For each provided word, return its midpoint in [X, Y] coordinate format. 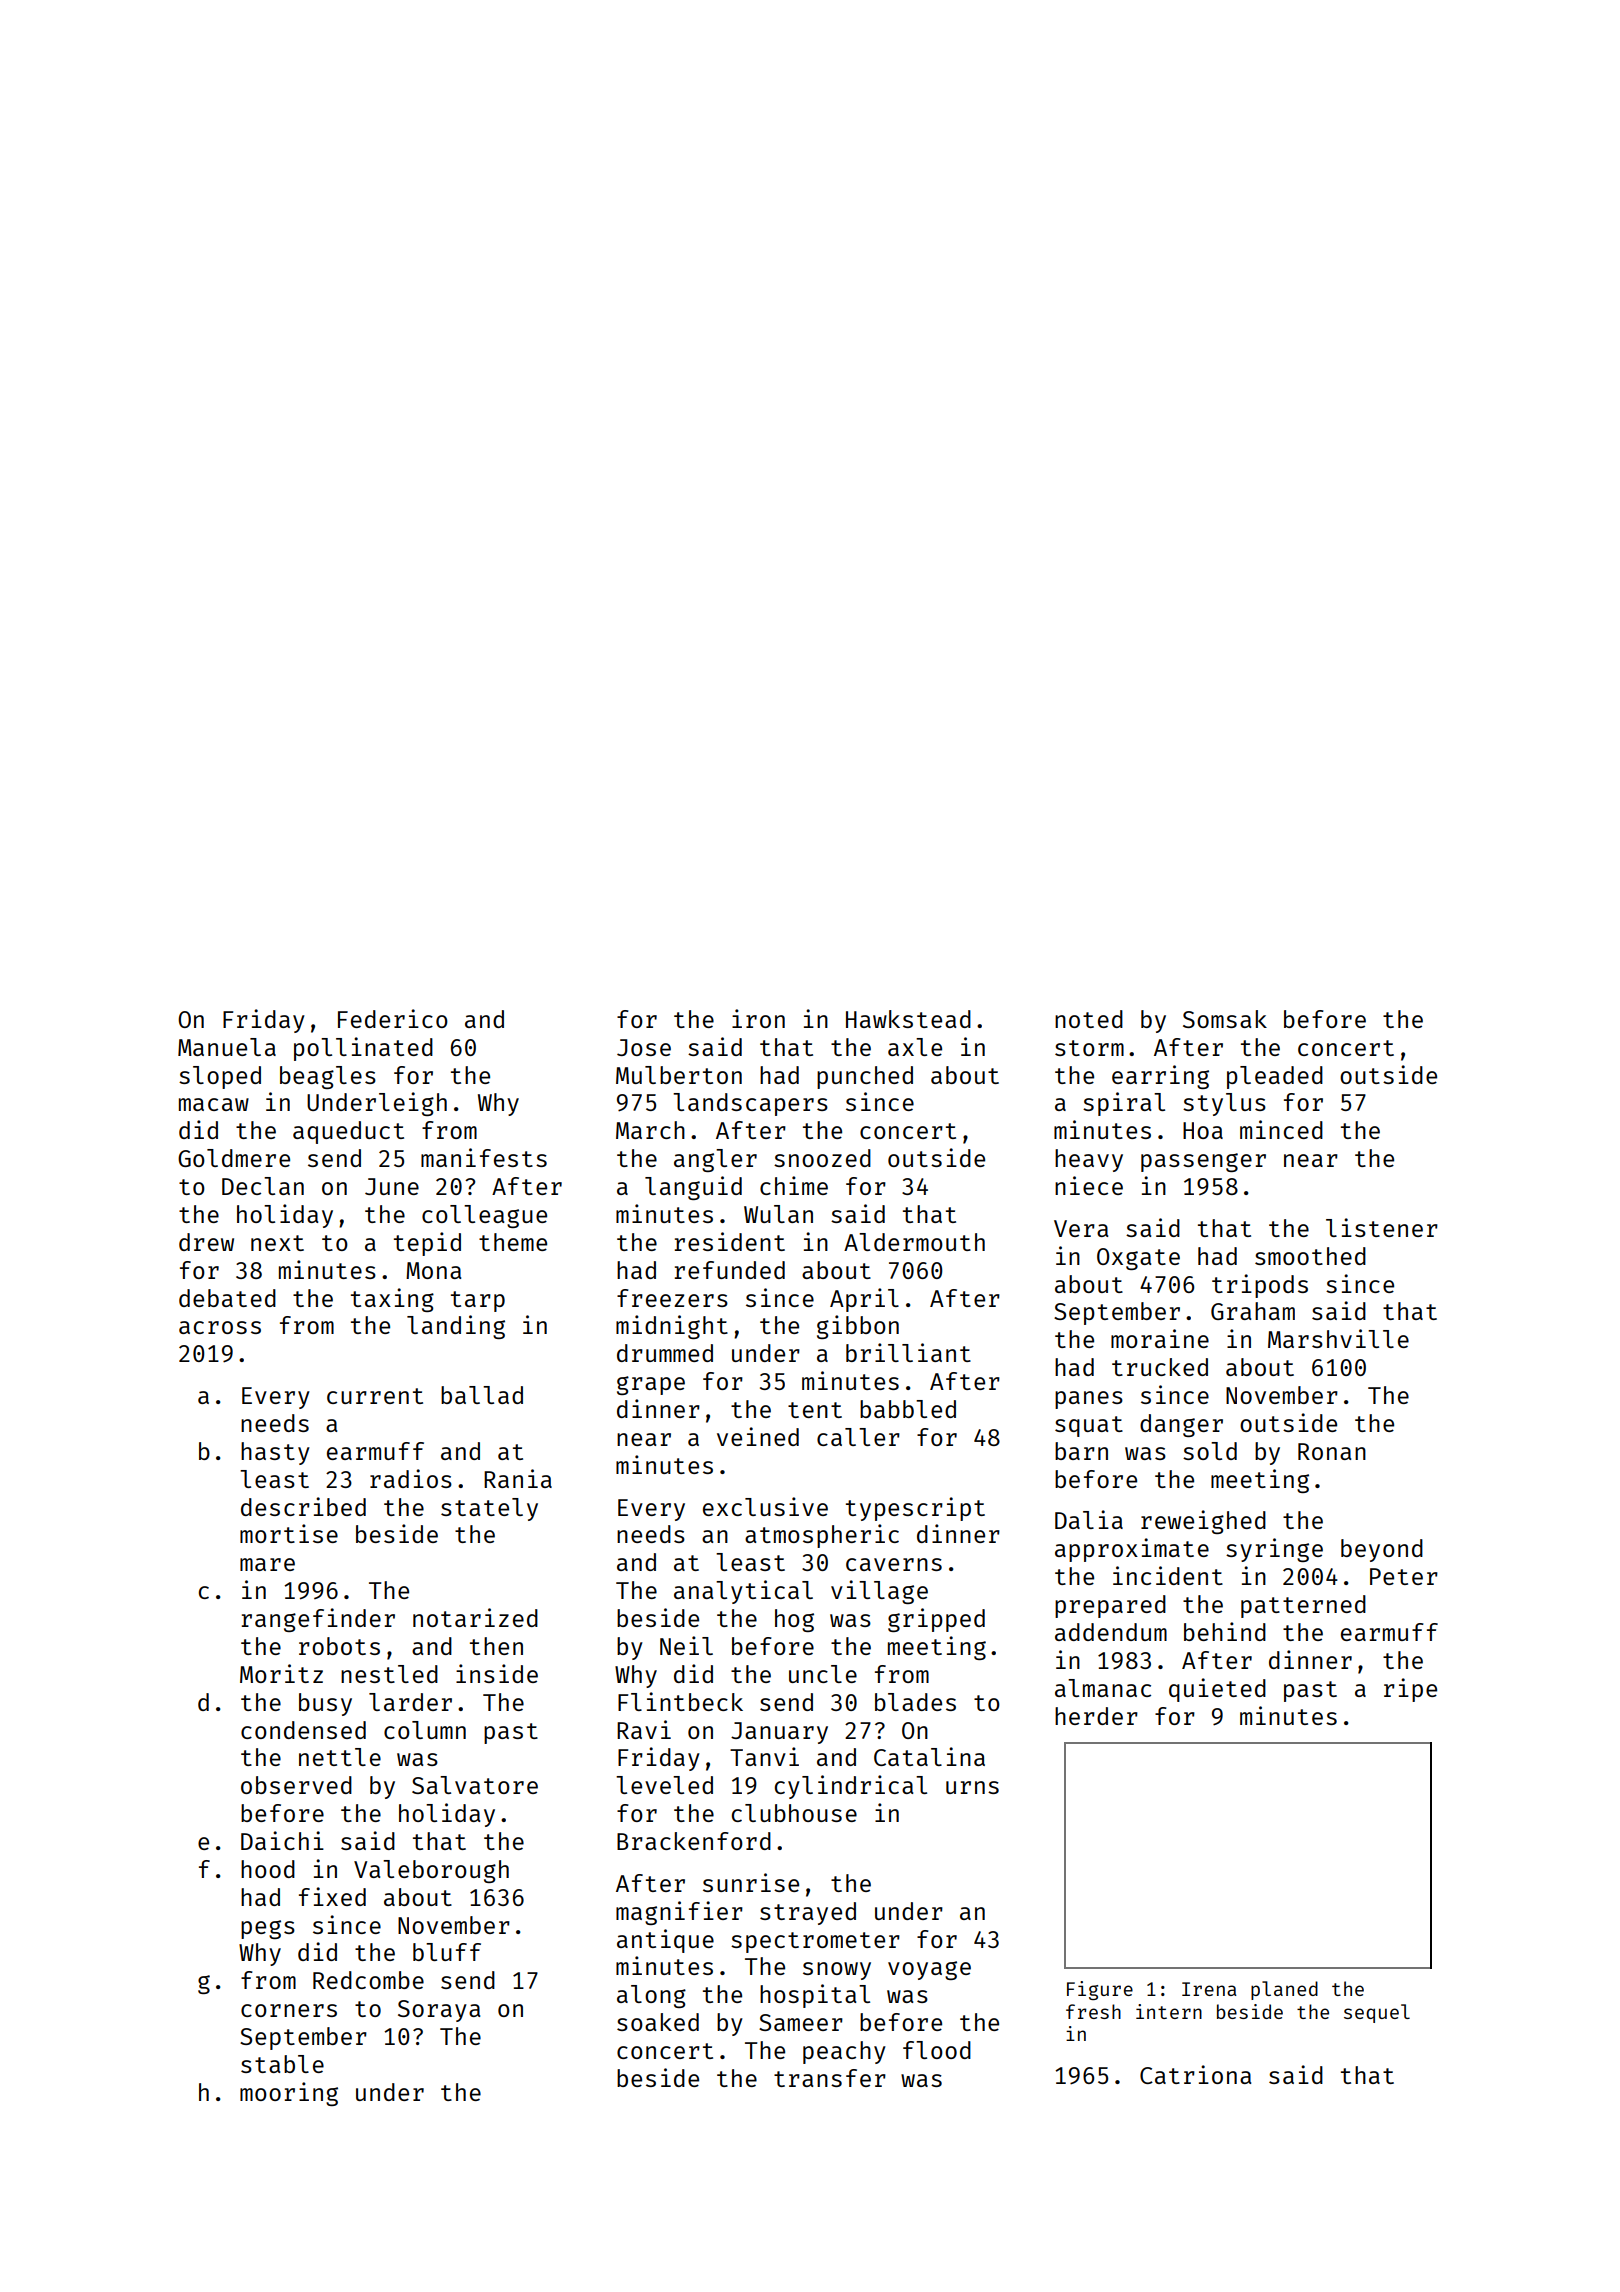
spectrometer [815, 1942]
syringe [1274, 1550]
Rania [518, 1478]
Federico [393, 1018]
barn [1081, 1451]
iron [758, 1018]
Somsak [1225, 1019]
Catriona [1195, 2074]
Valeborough [431, 1871]
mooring [289, 2094]
